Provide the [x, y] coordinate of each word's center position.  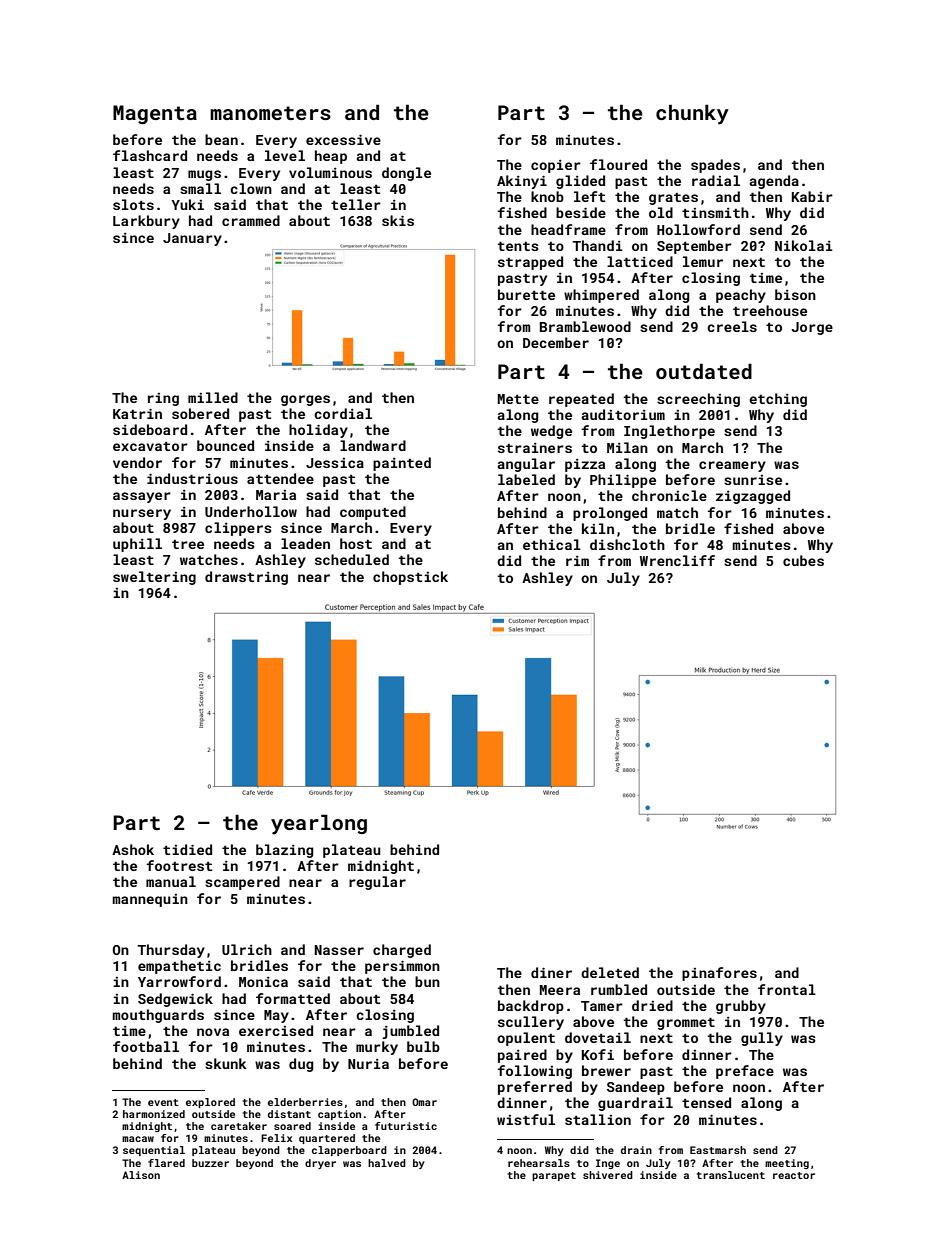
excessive [343, 139]
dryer [320, 1164]
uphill [137, 545]
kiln [598, 528]
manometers [270, 113]
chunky [692, 114]
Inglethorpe [669, 432]
